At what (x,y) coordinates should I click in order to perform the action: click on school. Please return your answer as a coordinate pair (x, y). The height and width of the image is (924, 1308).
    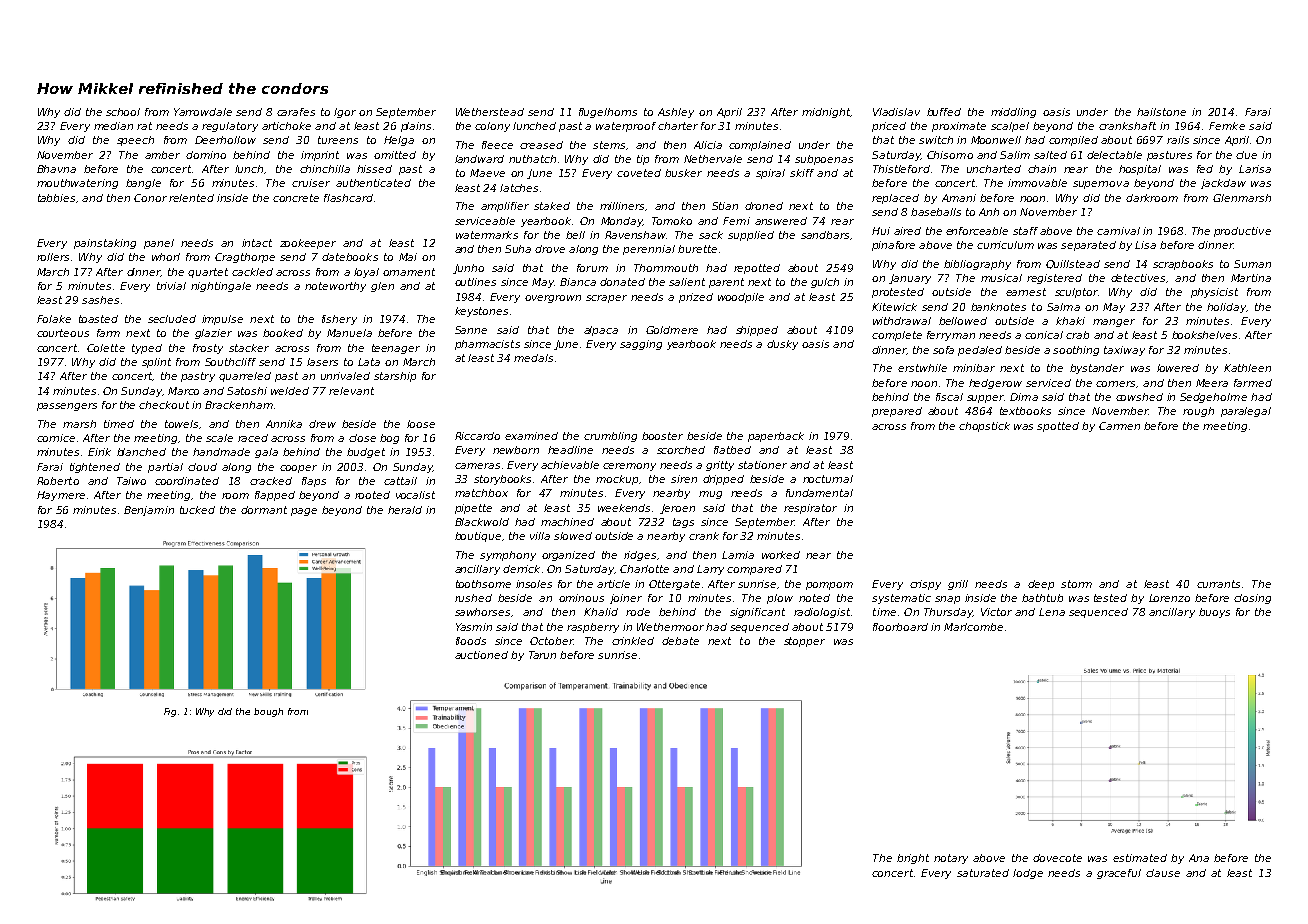
    Looking at the image, I should click on (123, 112).
